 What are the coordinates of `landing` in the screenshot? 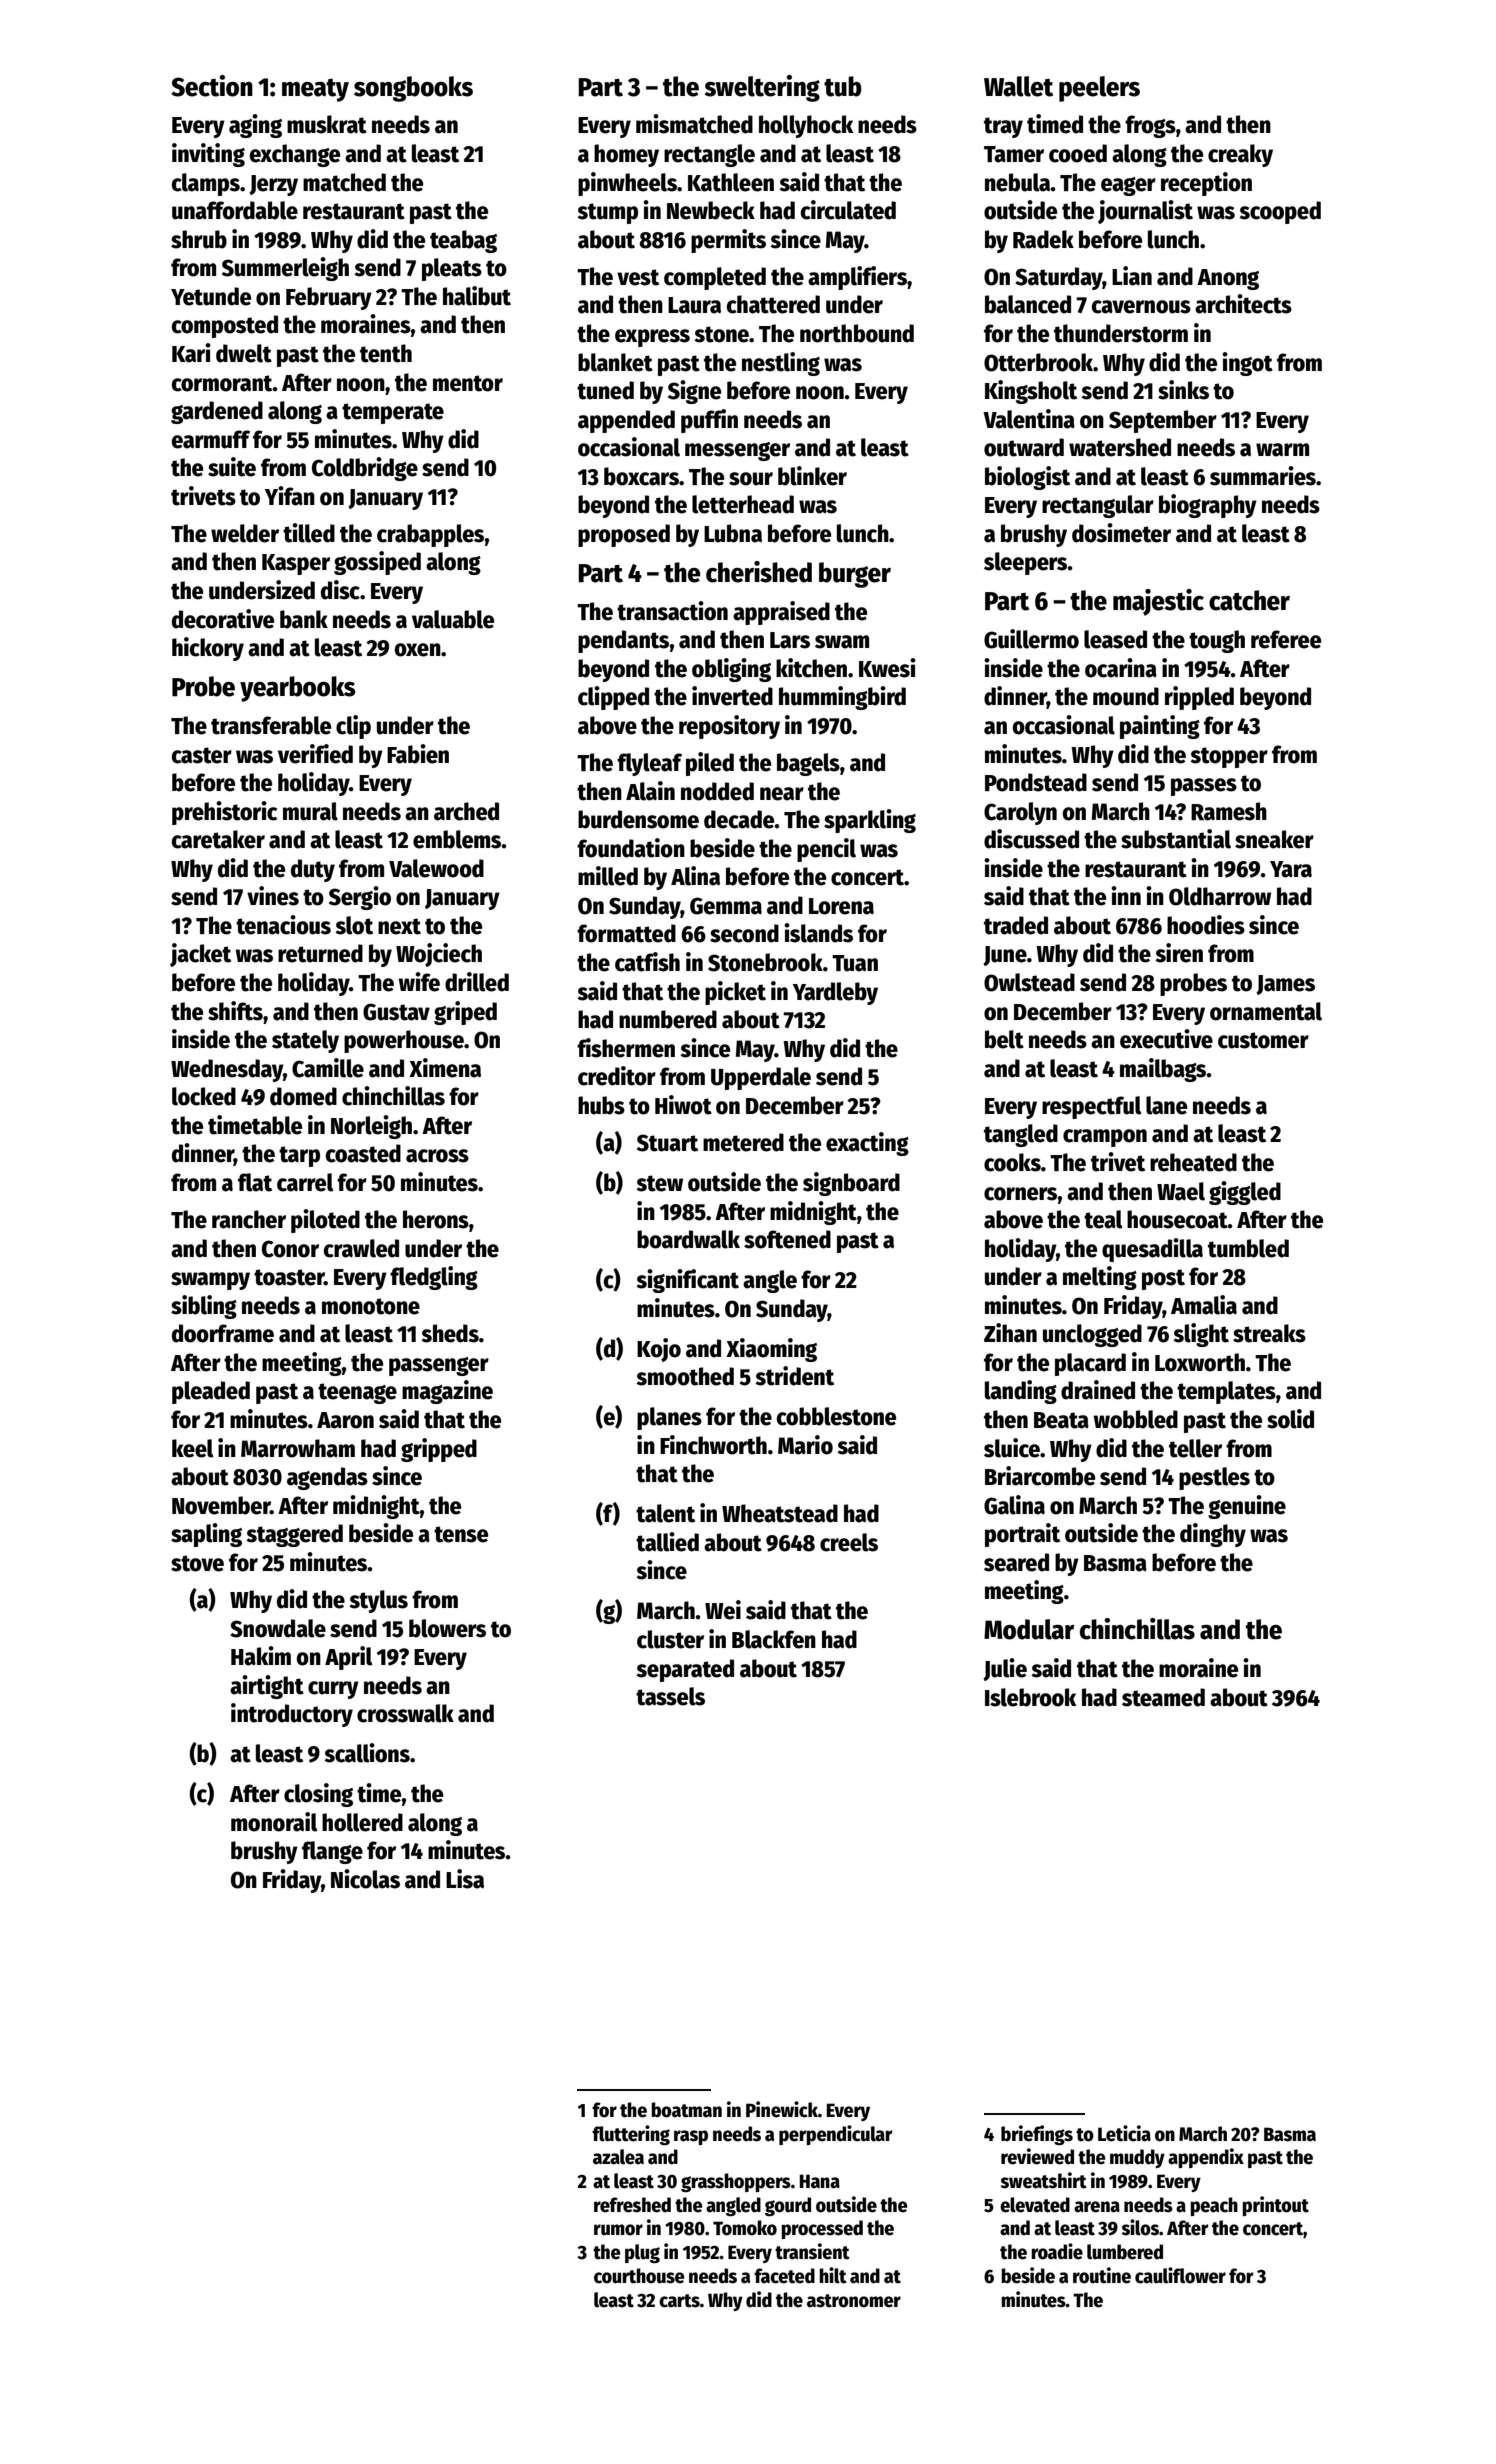 It's located at (1021, 1392).
